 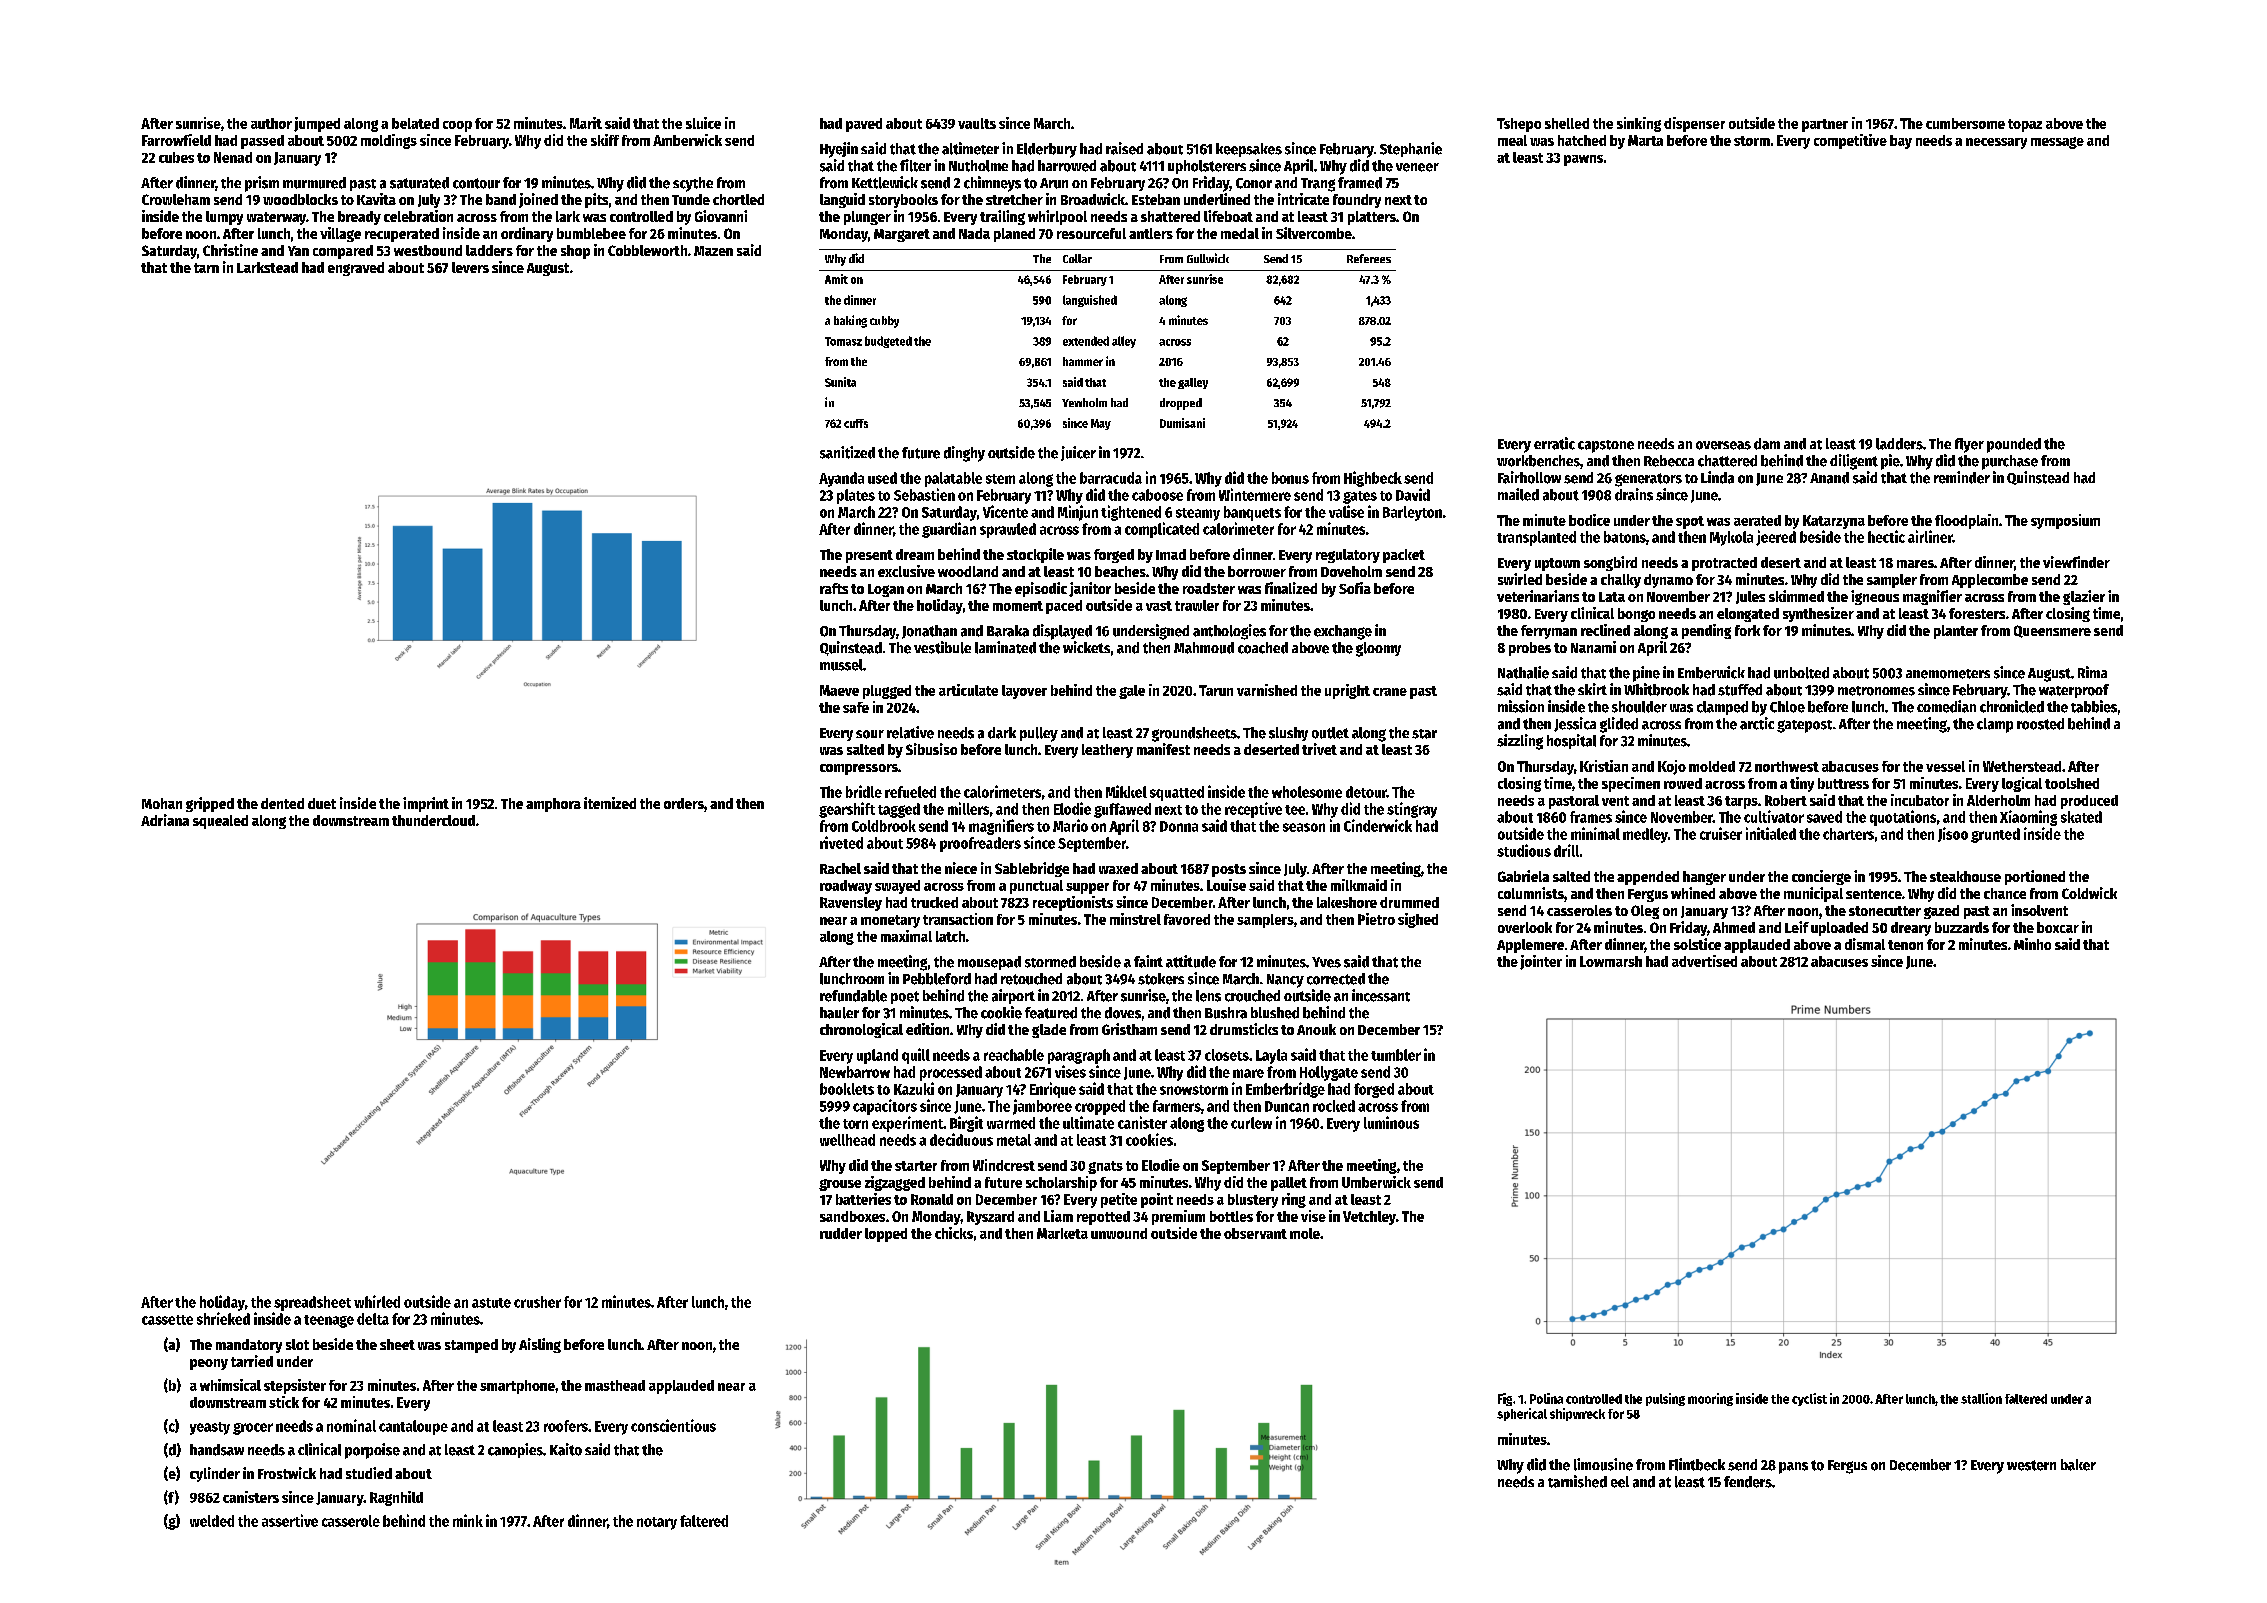 I want to click on keepsakes, so click(x=1249, y=150).
